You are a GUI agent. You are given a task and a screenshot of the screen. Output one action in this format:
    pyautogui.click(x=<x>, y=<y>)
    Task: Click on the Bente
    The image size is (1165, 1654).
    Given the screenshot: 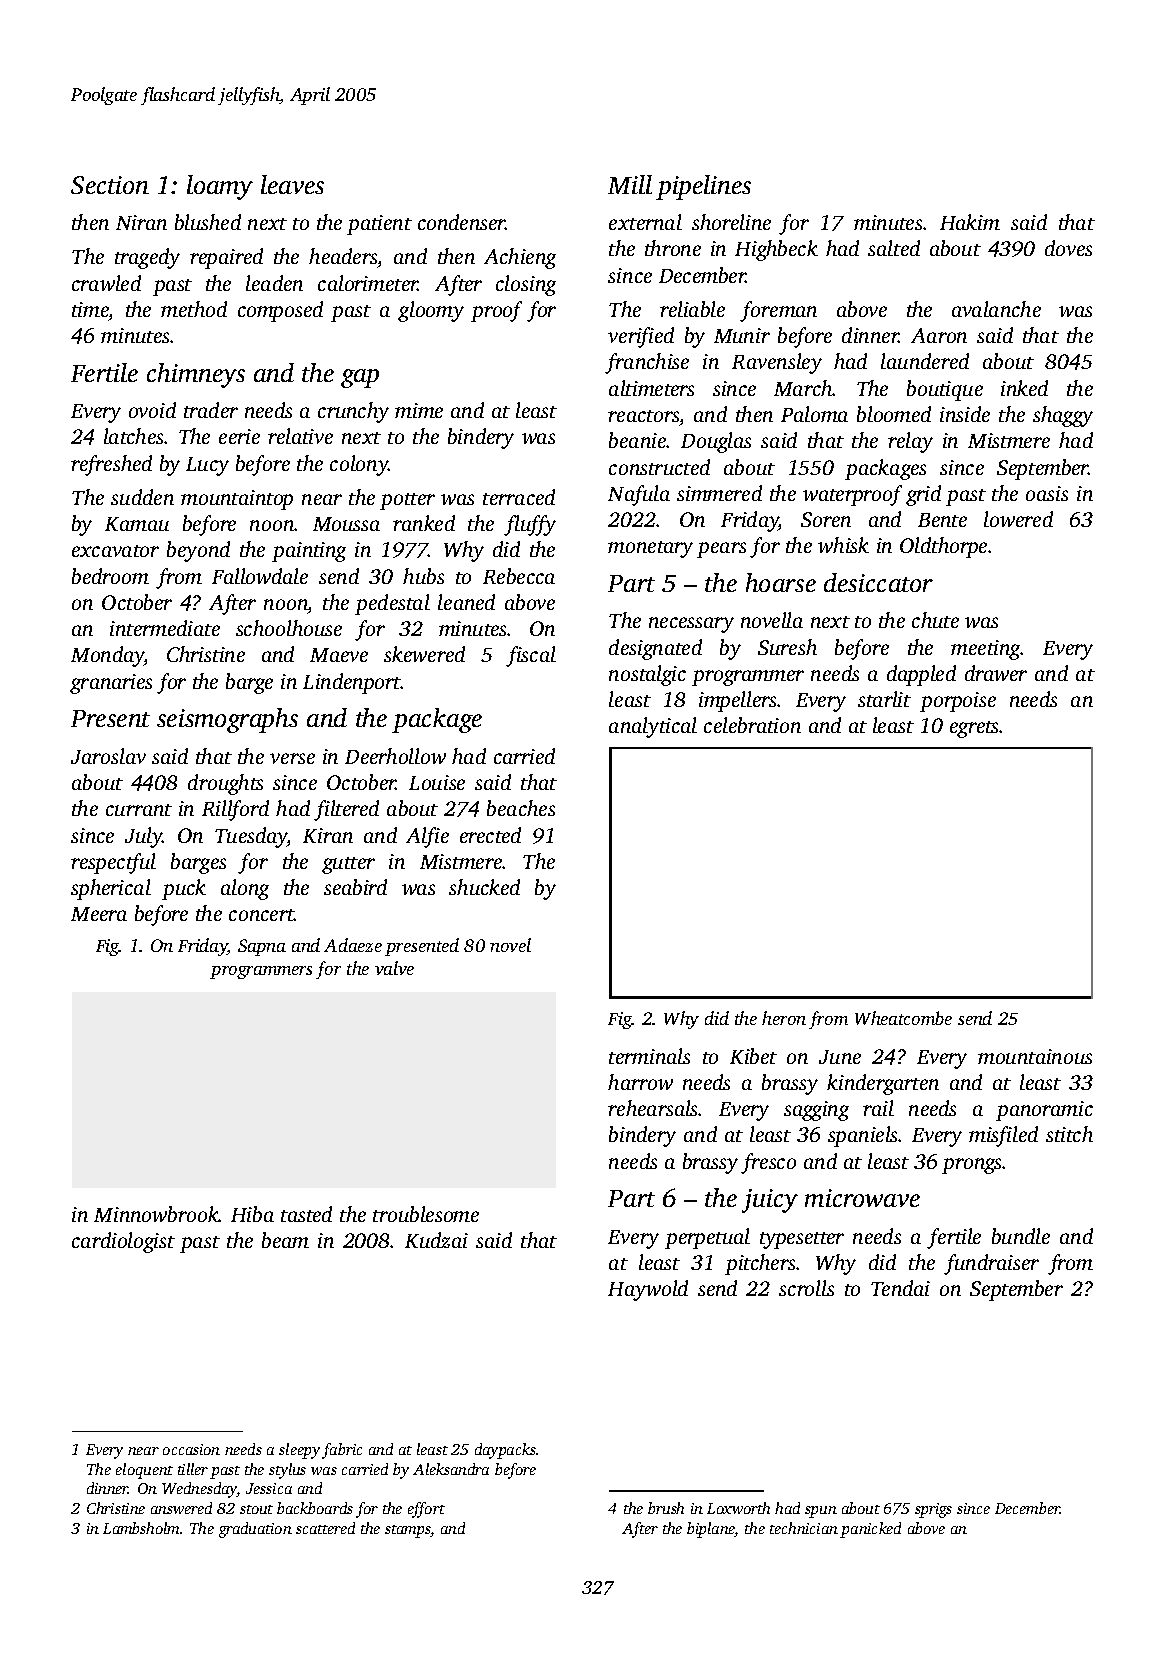 What is the action you would take?
    pyautogui.click(x=942, y=520)
